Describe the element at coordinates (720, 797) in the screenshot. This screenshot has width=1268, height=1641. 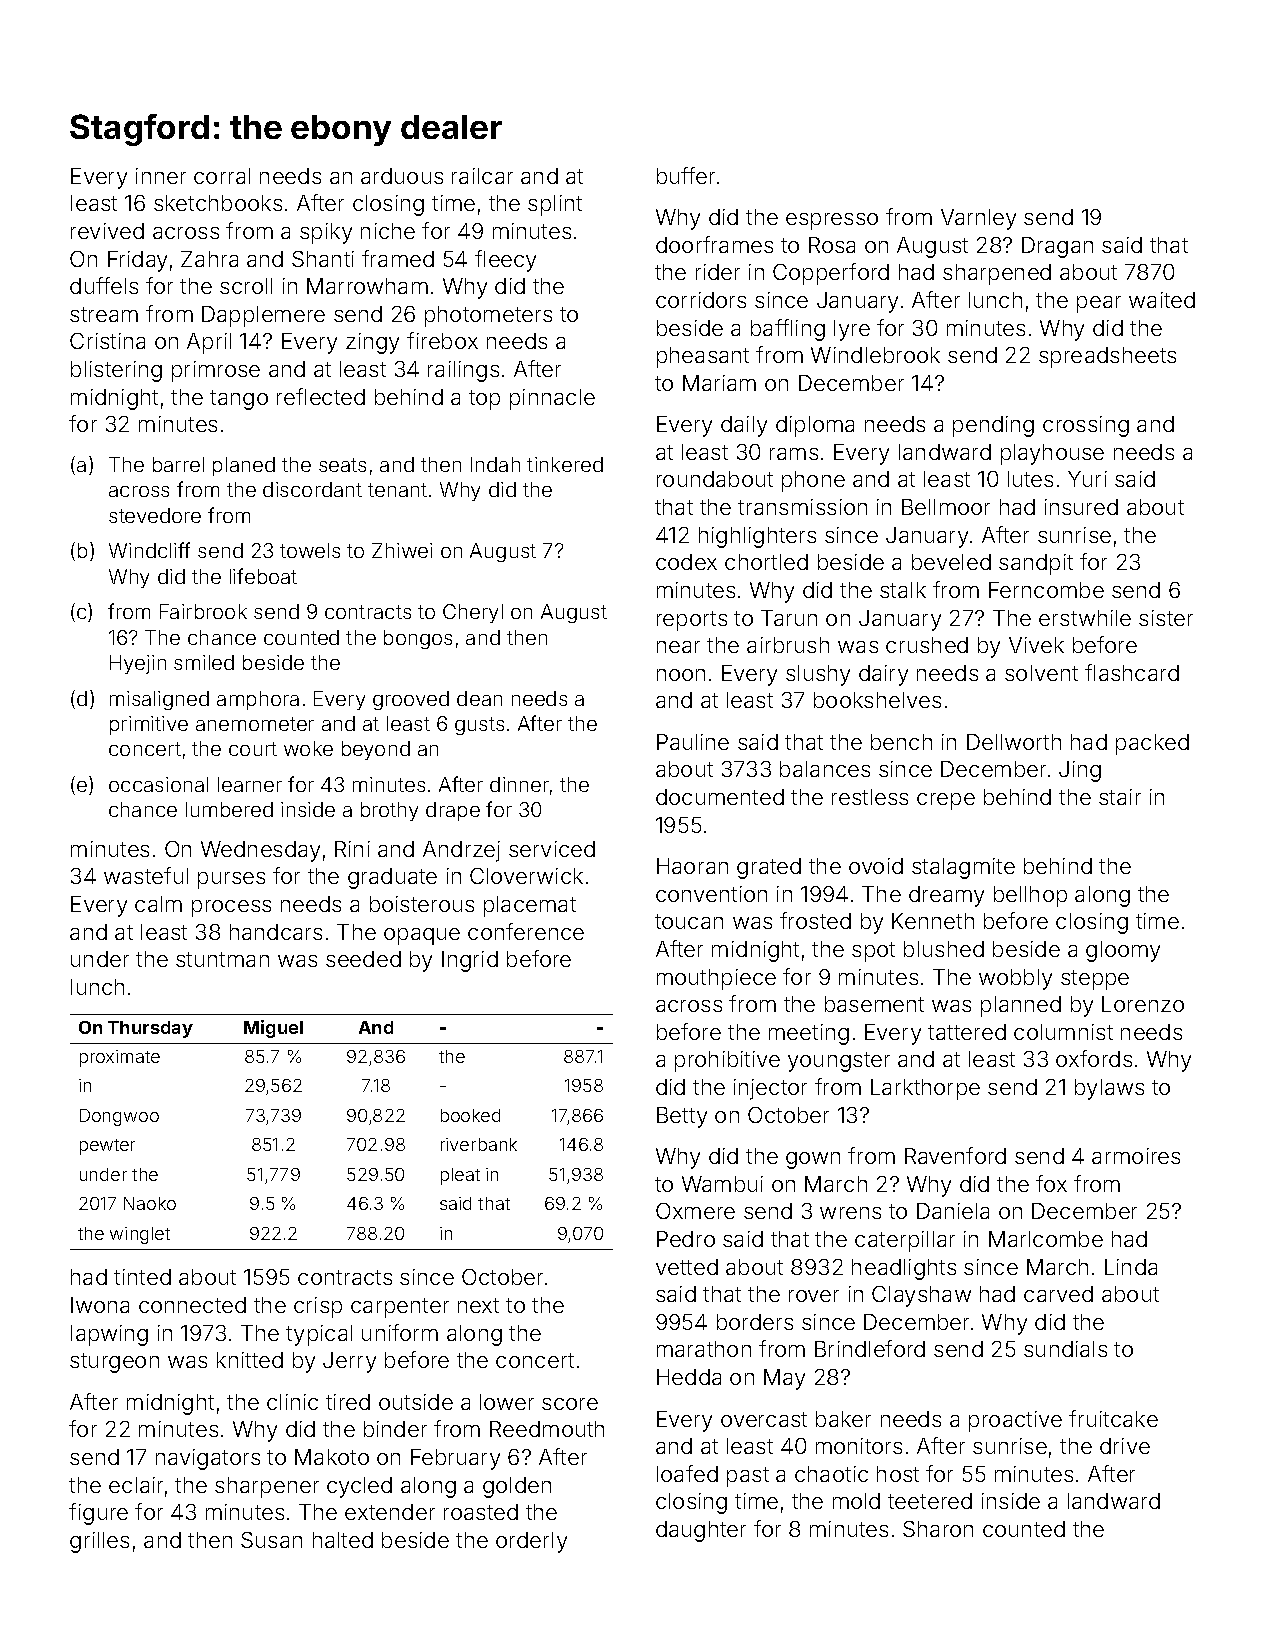
I see `documented` at that location.
